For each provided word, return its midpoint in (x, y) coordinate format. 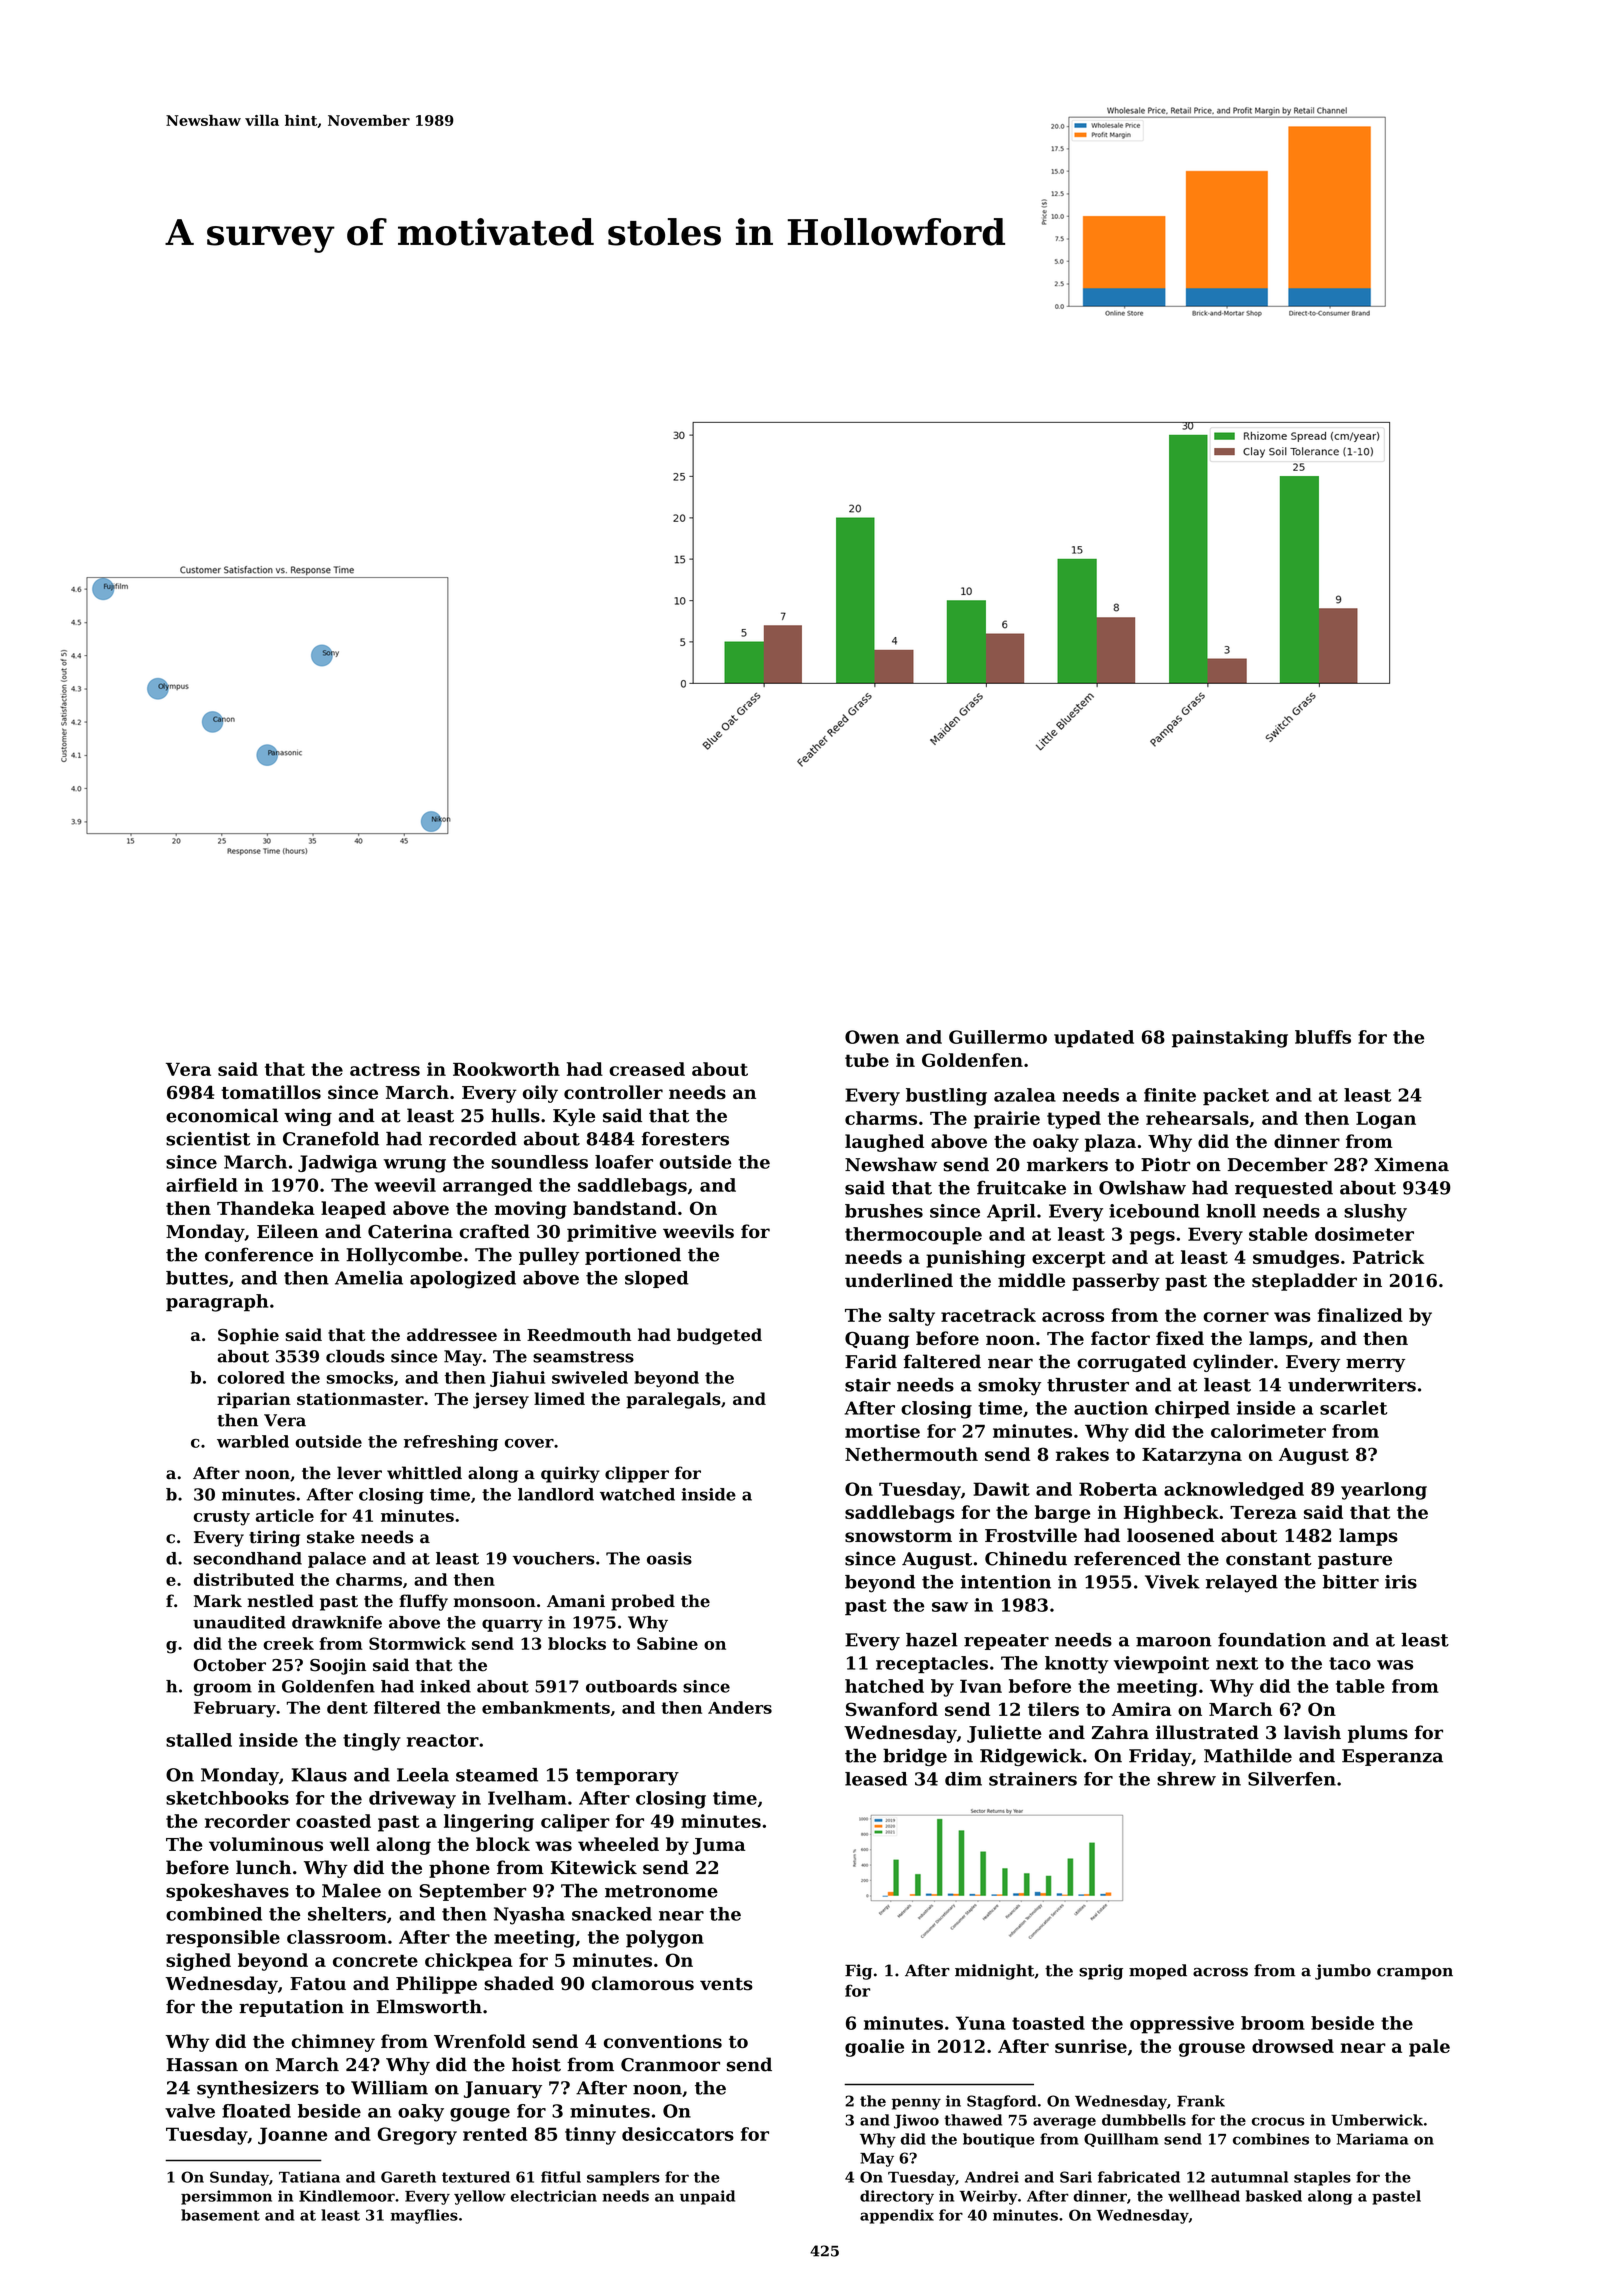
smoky (1009, 1387)
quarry (512, 1625)
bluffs (1323, 1037)
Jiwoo (916, 2121)
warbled (253, 1441)
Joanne (292, 2136)
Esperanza (1392, 1757)
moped (1158, 1972)
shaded (519, 1983)
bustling (946, 1097)
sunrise (1091, 2046)
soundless (540, 1162)
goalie (874, 2048)
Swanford (892, 1709)
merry (1375, 1365)
